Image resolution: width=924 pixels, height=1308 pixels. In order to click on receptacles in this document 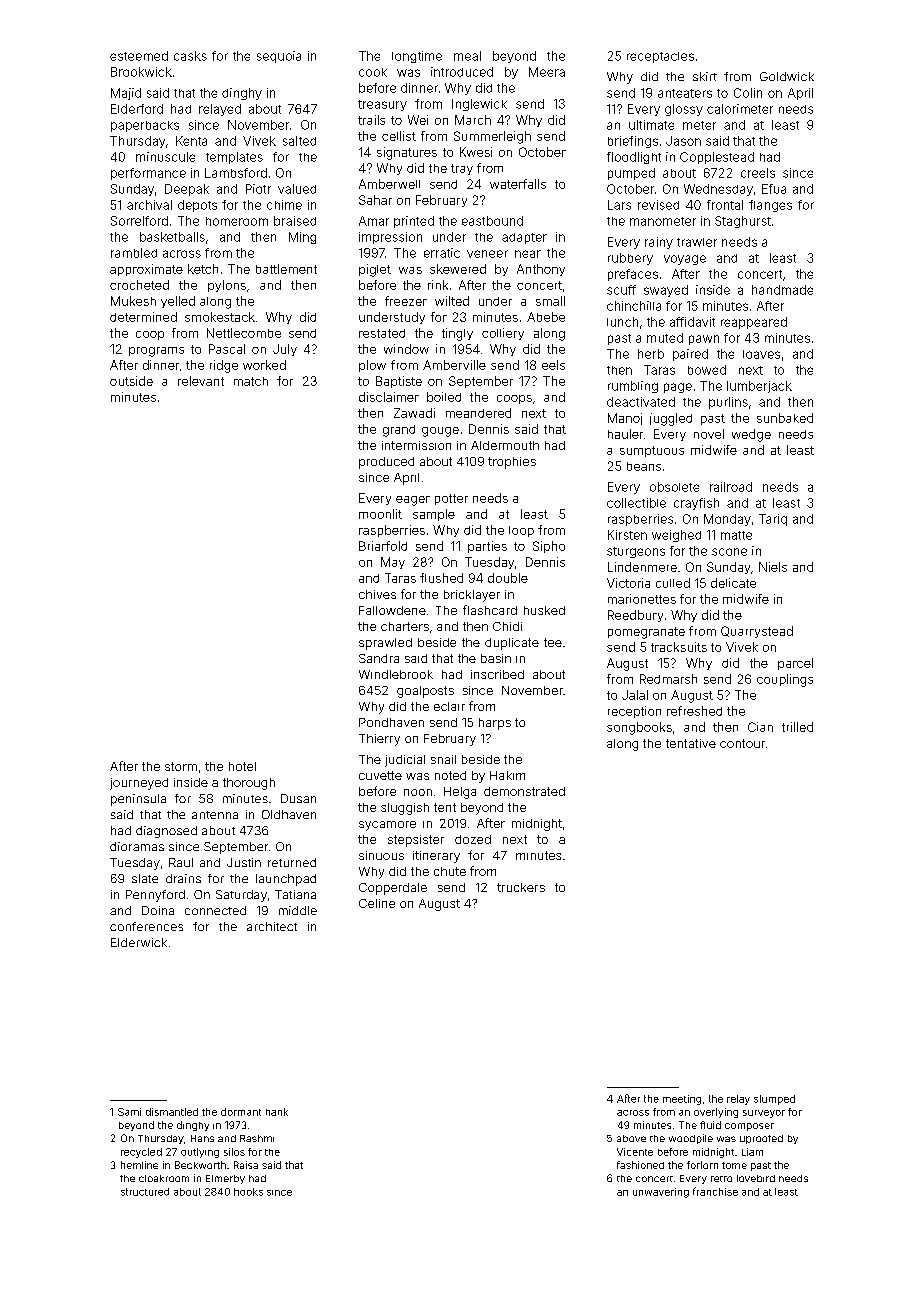, I will do `click(660, 57)`.
